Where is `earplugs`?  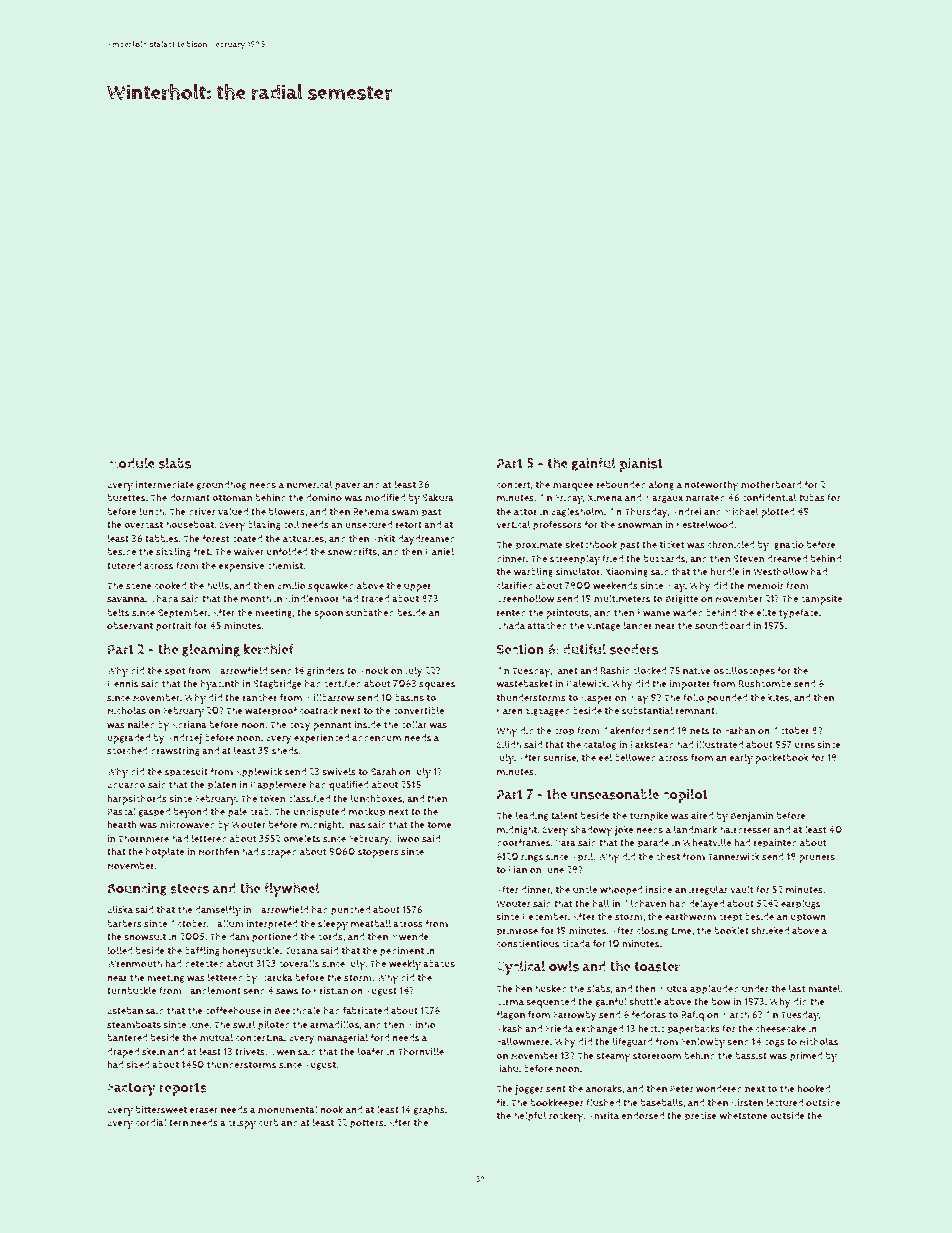 earplugs is located at coordinates (800, 904).
